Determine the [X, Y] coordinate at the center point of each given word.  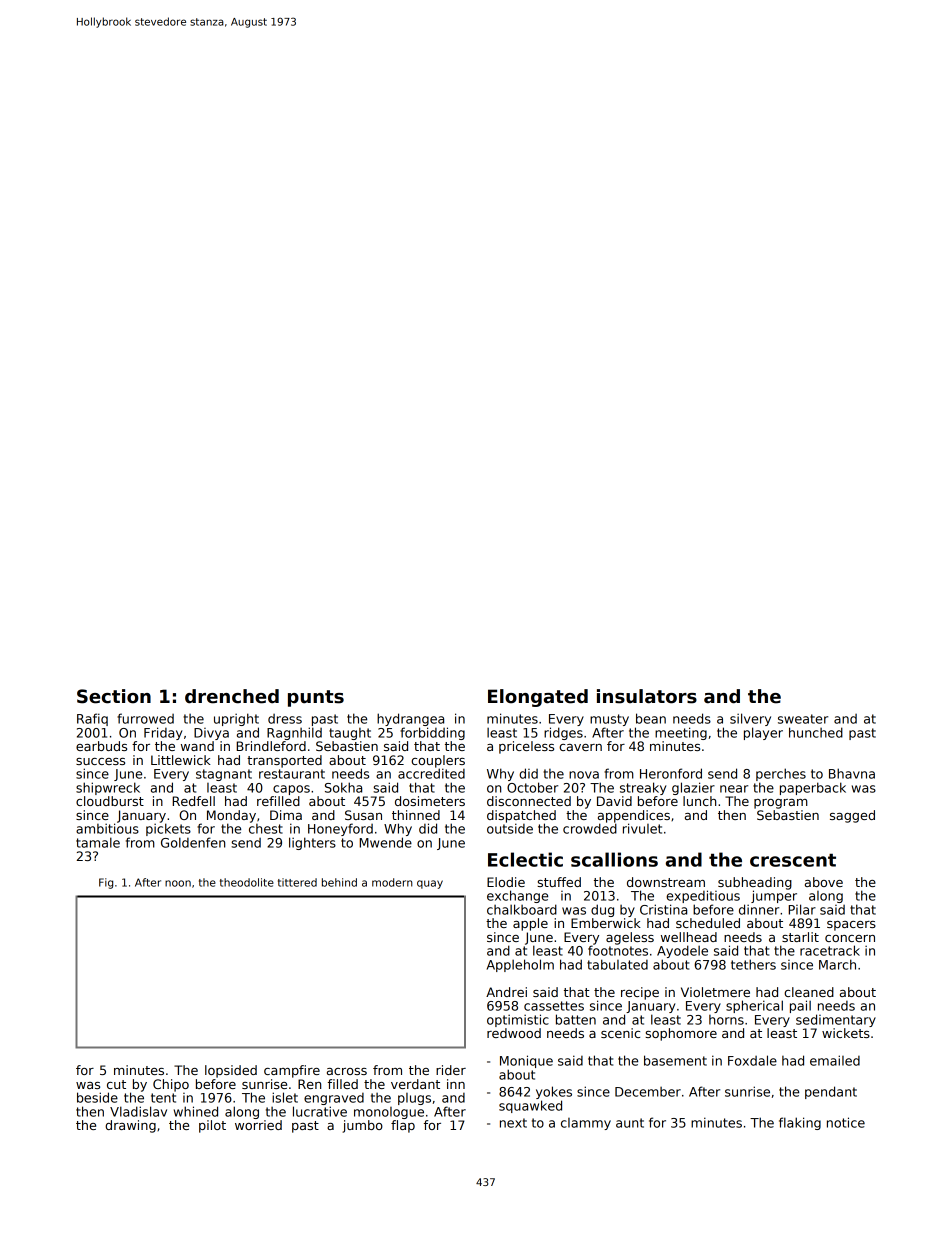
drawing [130, 1126]
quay [430, 884]
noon [178, 883]
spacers [851, 926]
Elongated [538, 698]
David [614, 801]
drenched [232, 696]
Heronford [671, 773]
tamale [98, 842]
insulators [647, 696]
